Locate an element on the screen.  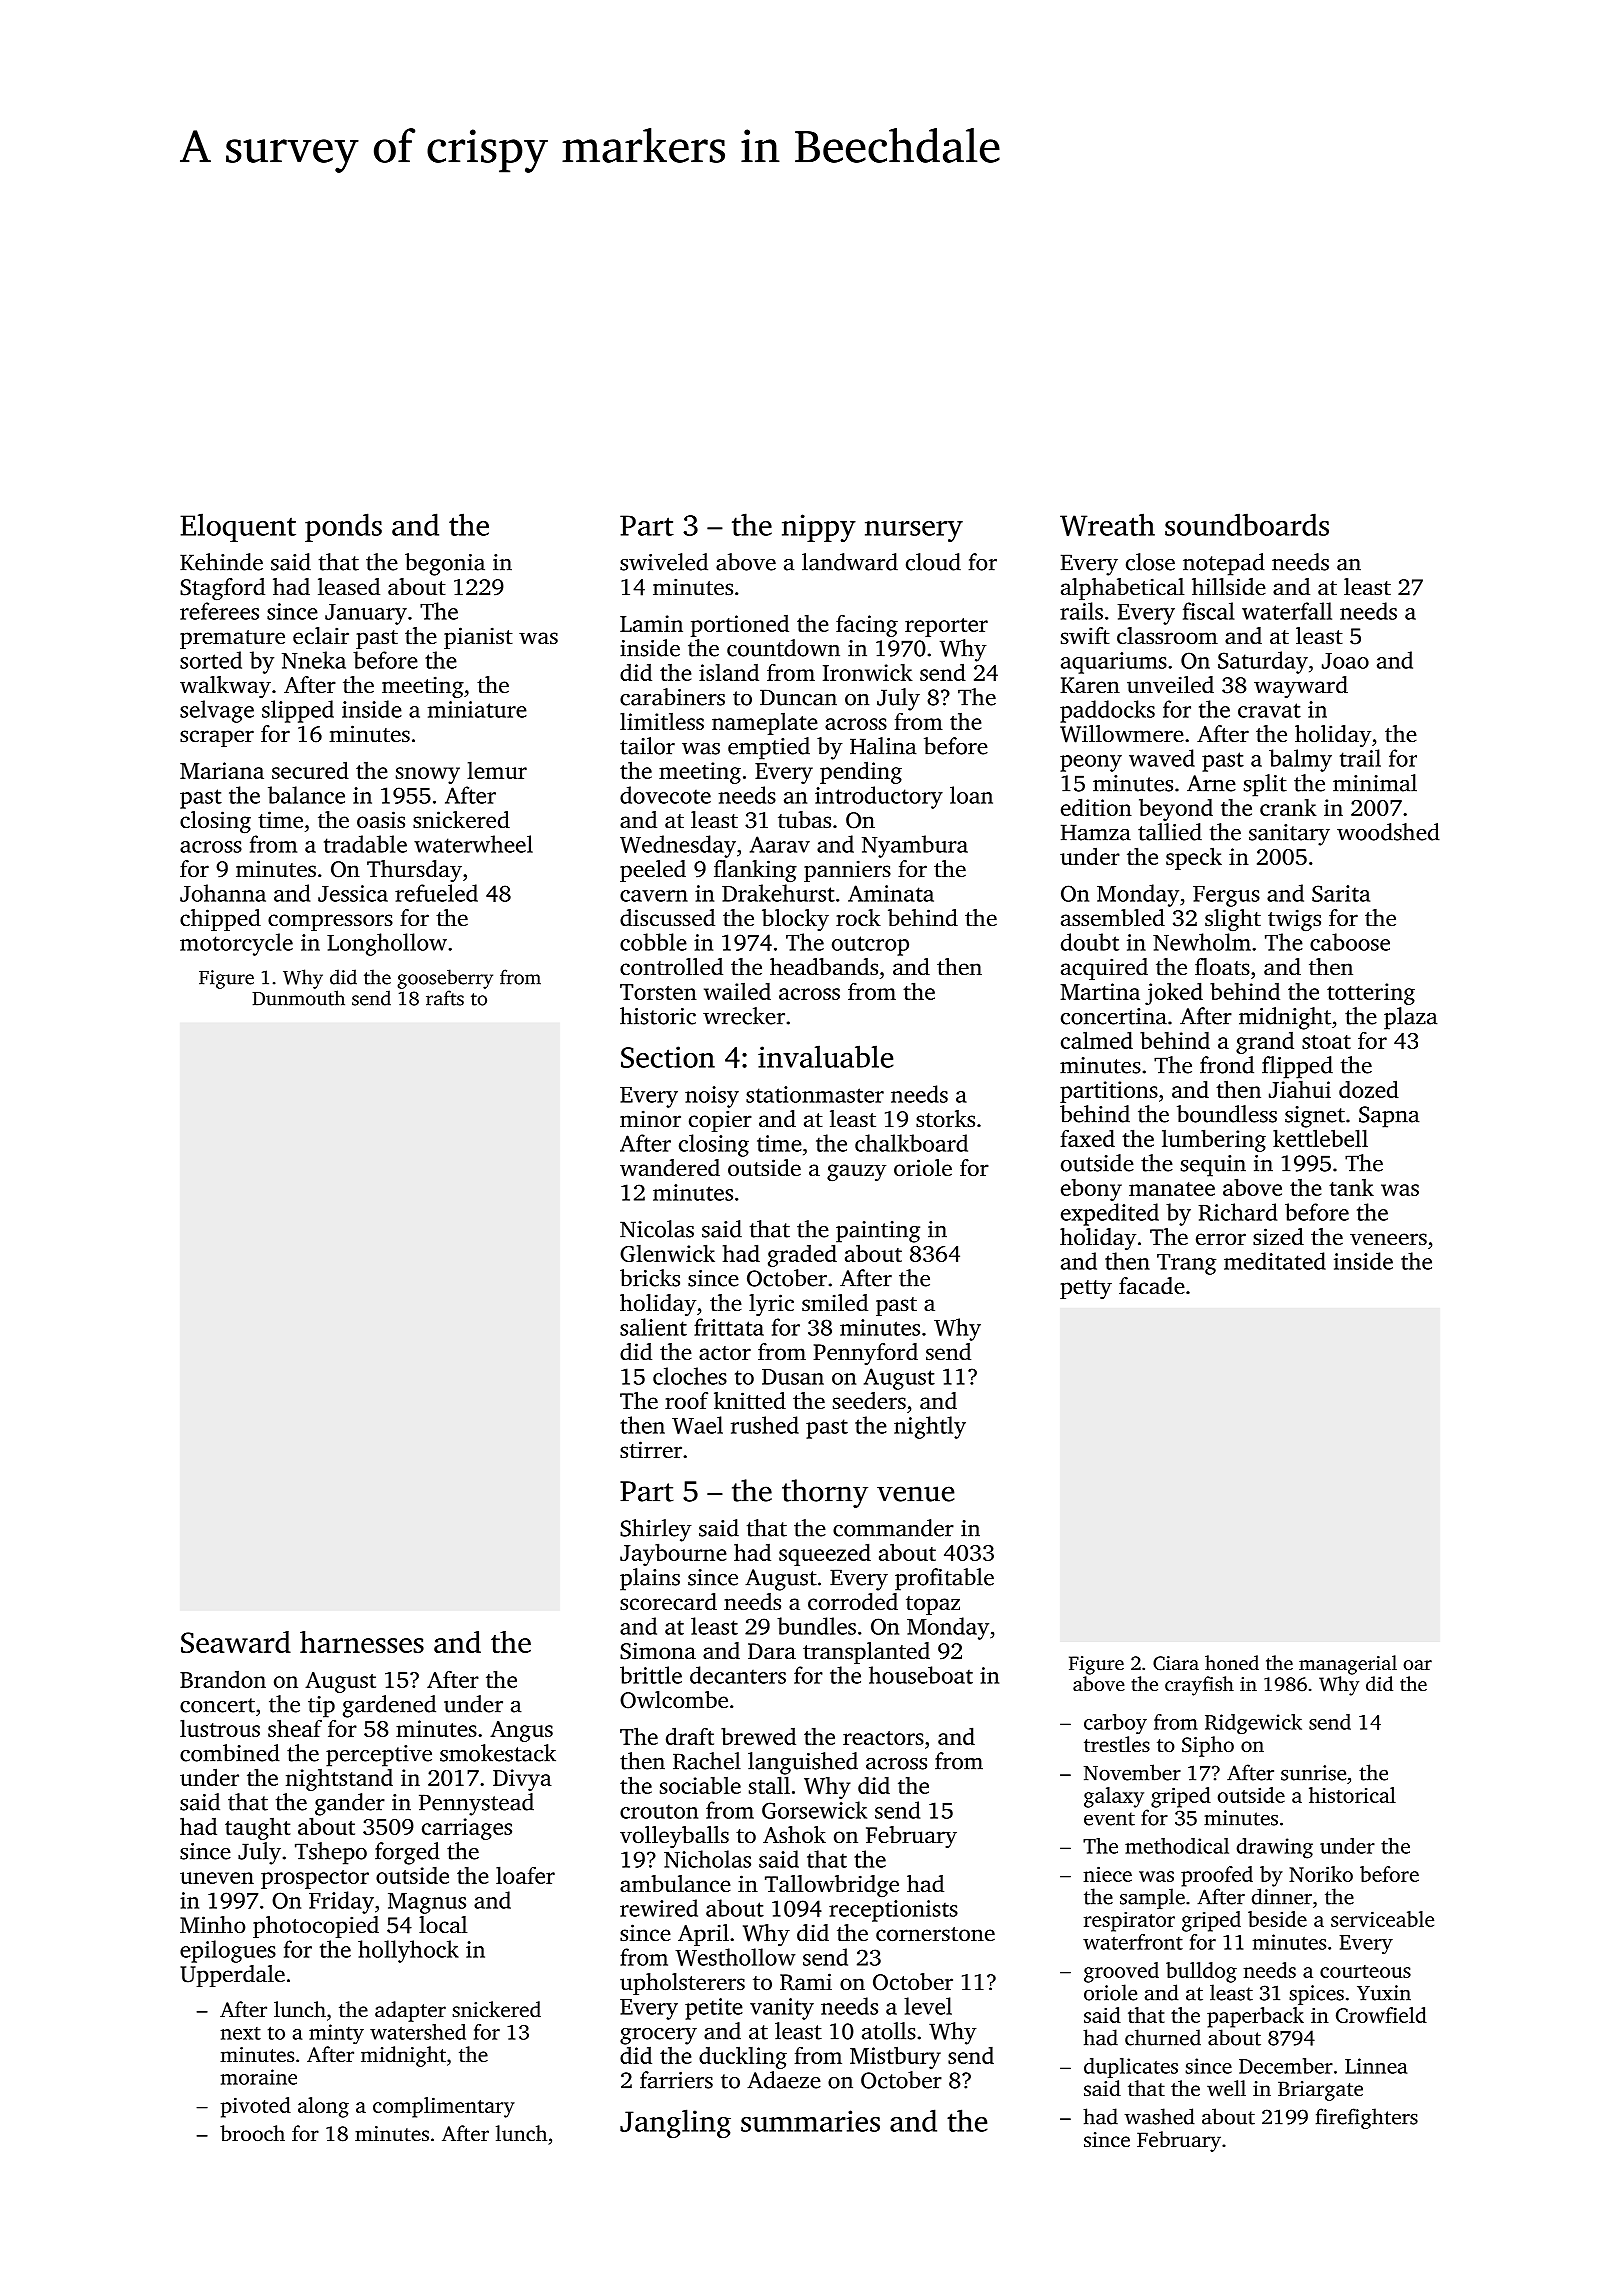
plains is located at coordinates (650, 1579).
